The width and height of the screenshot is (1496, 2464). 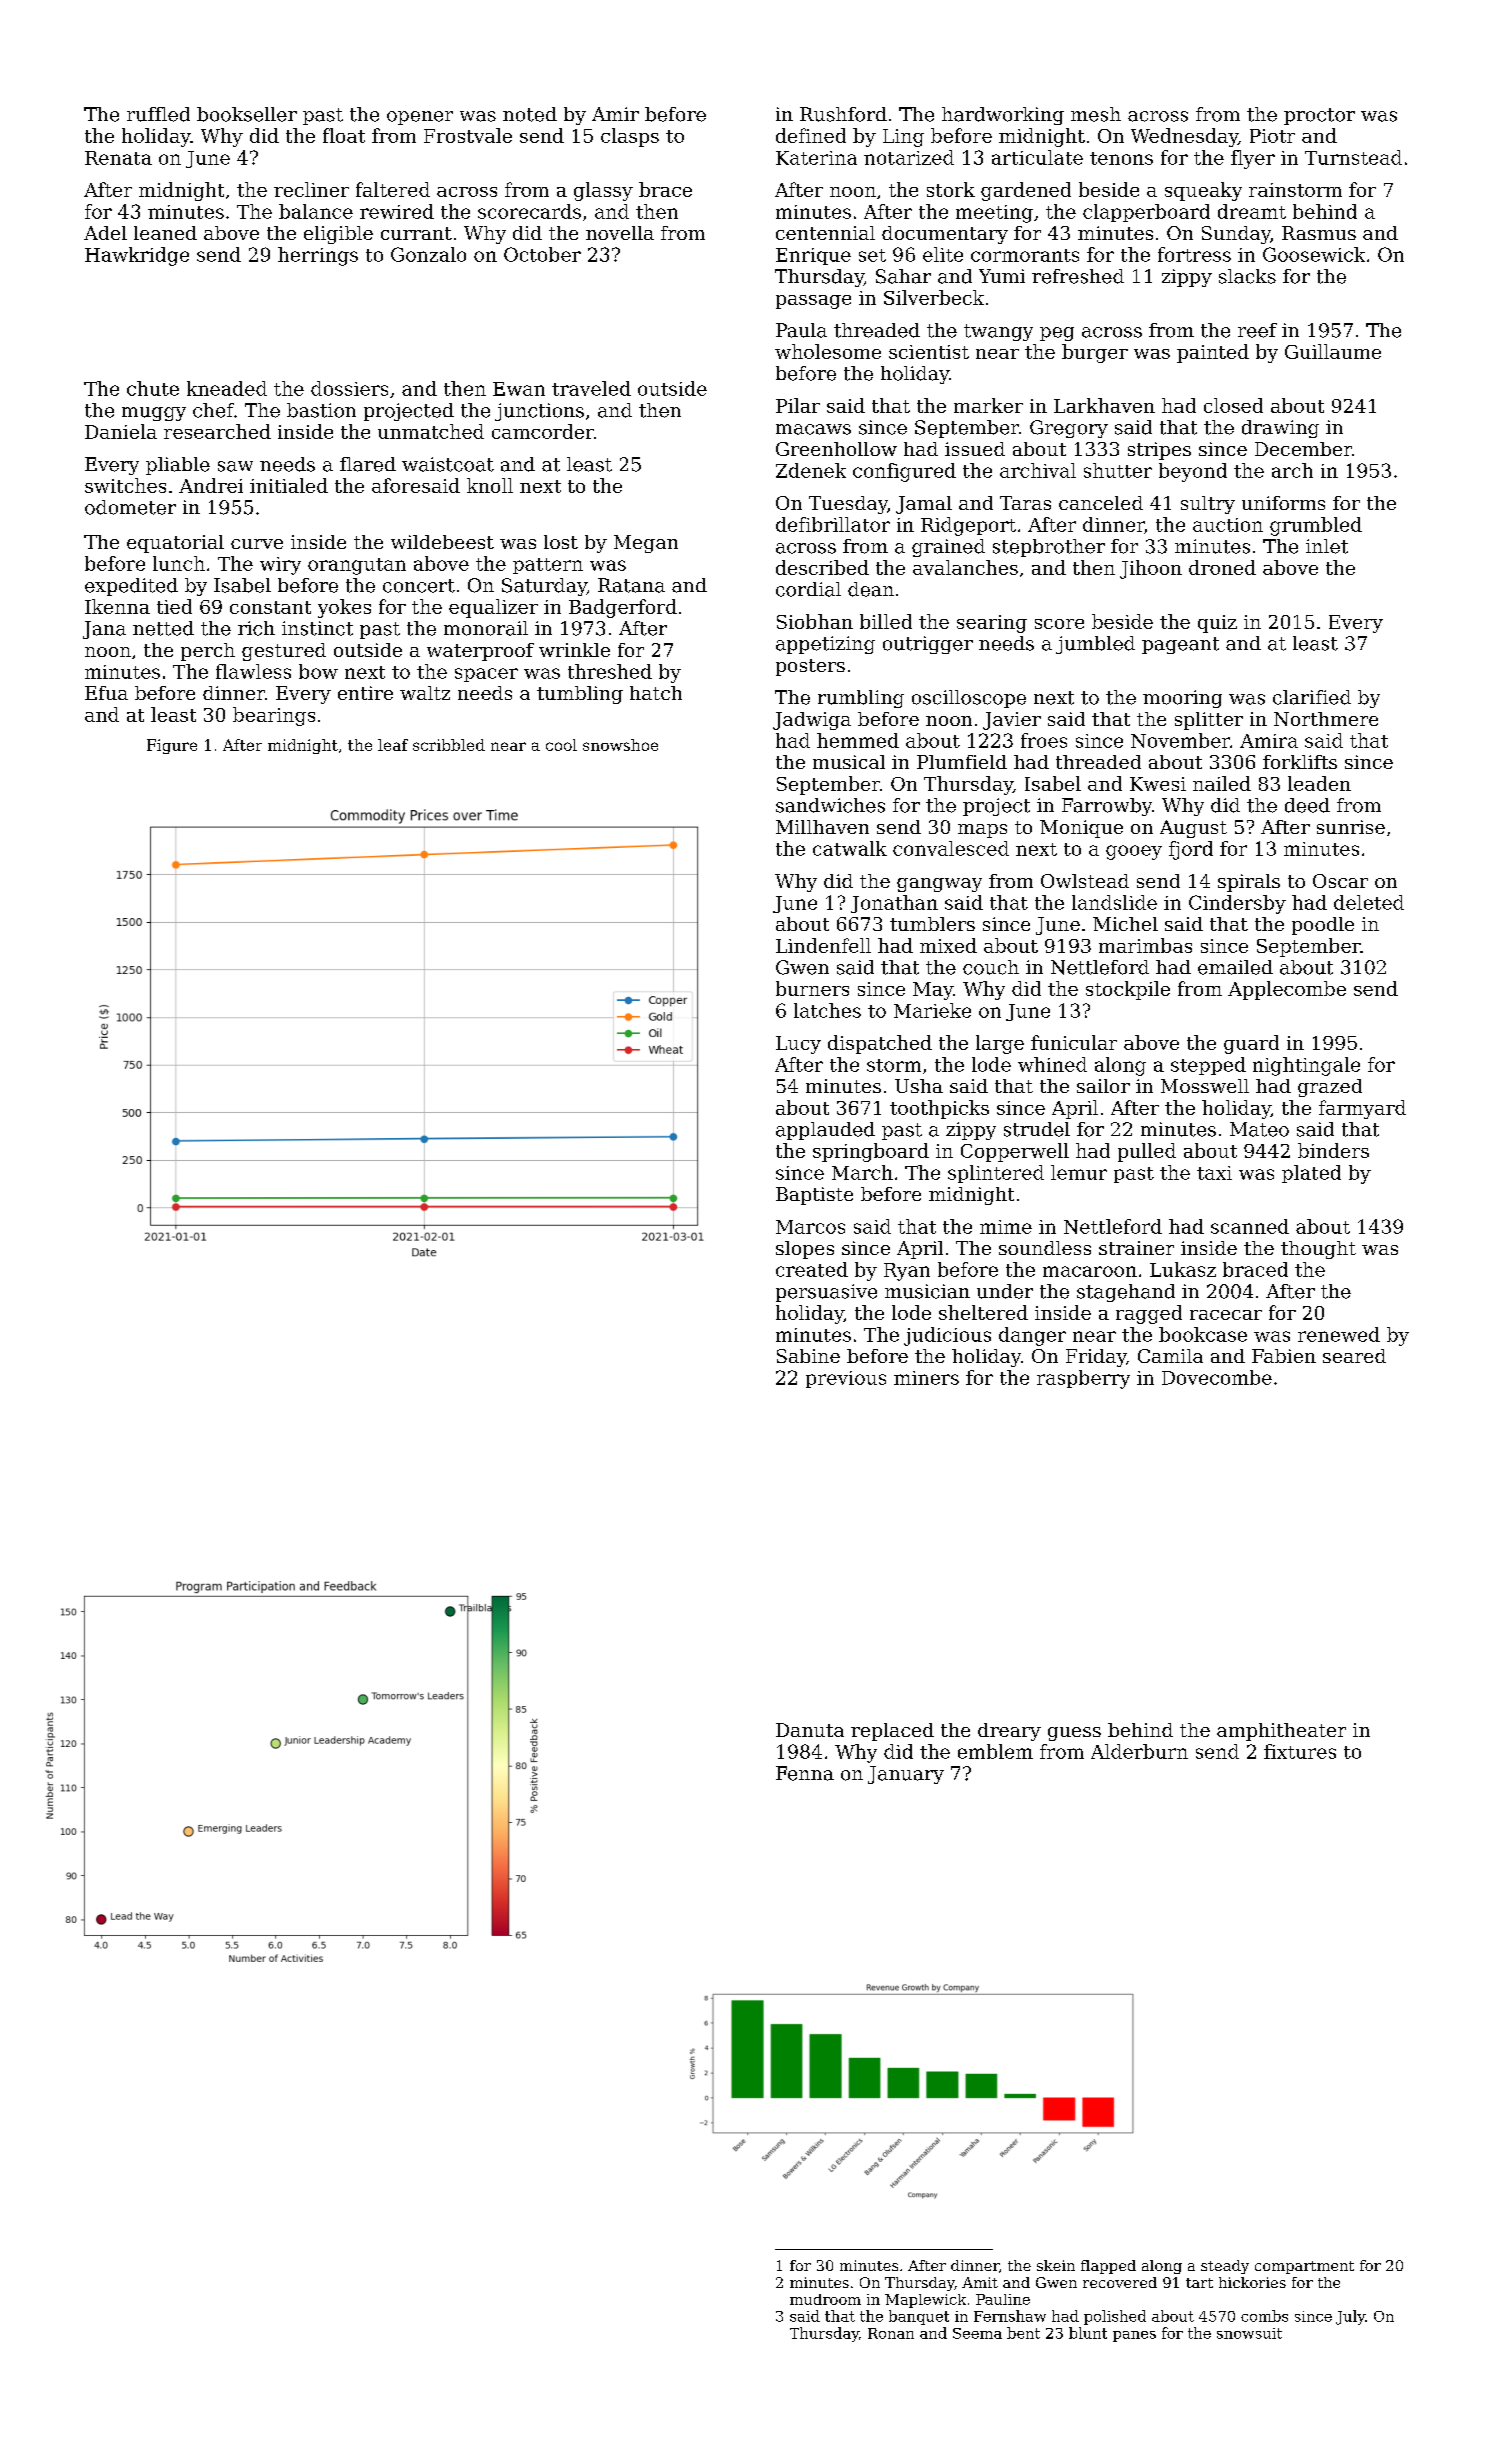 What do you see at coordinates (805, 1773) in the screenshot?
I see `Fenna` at bounding box center [805, 1773].
